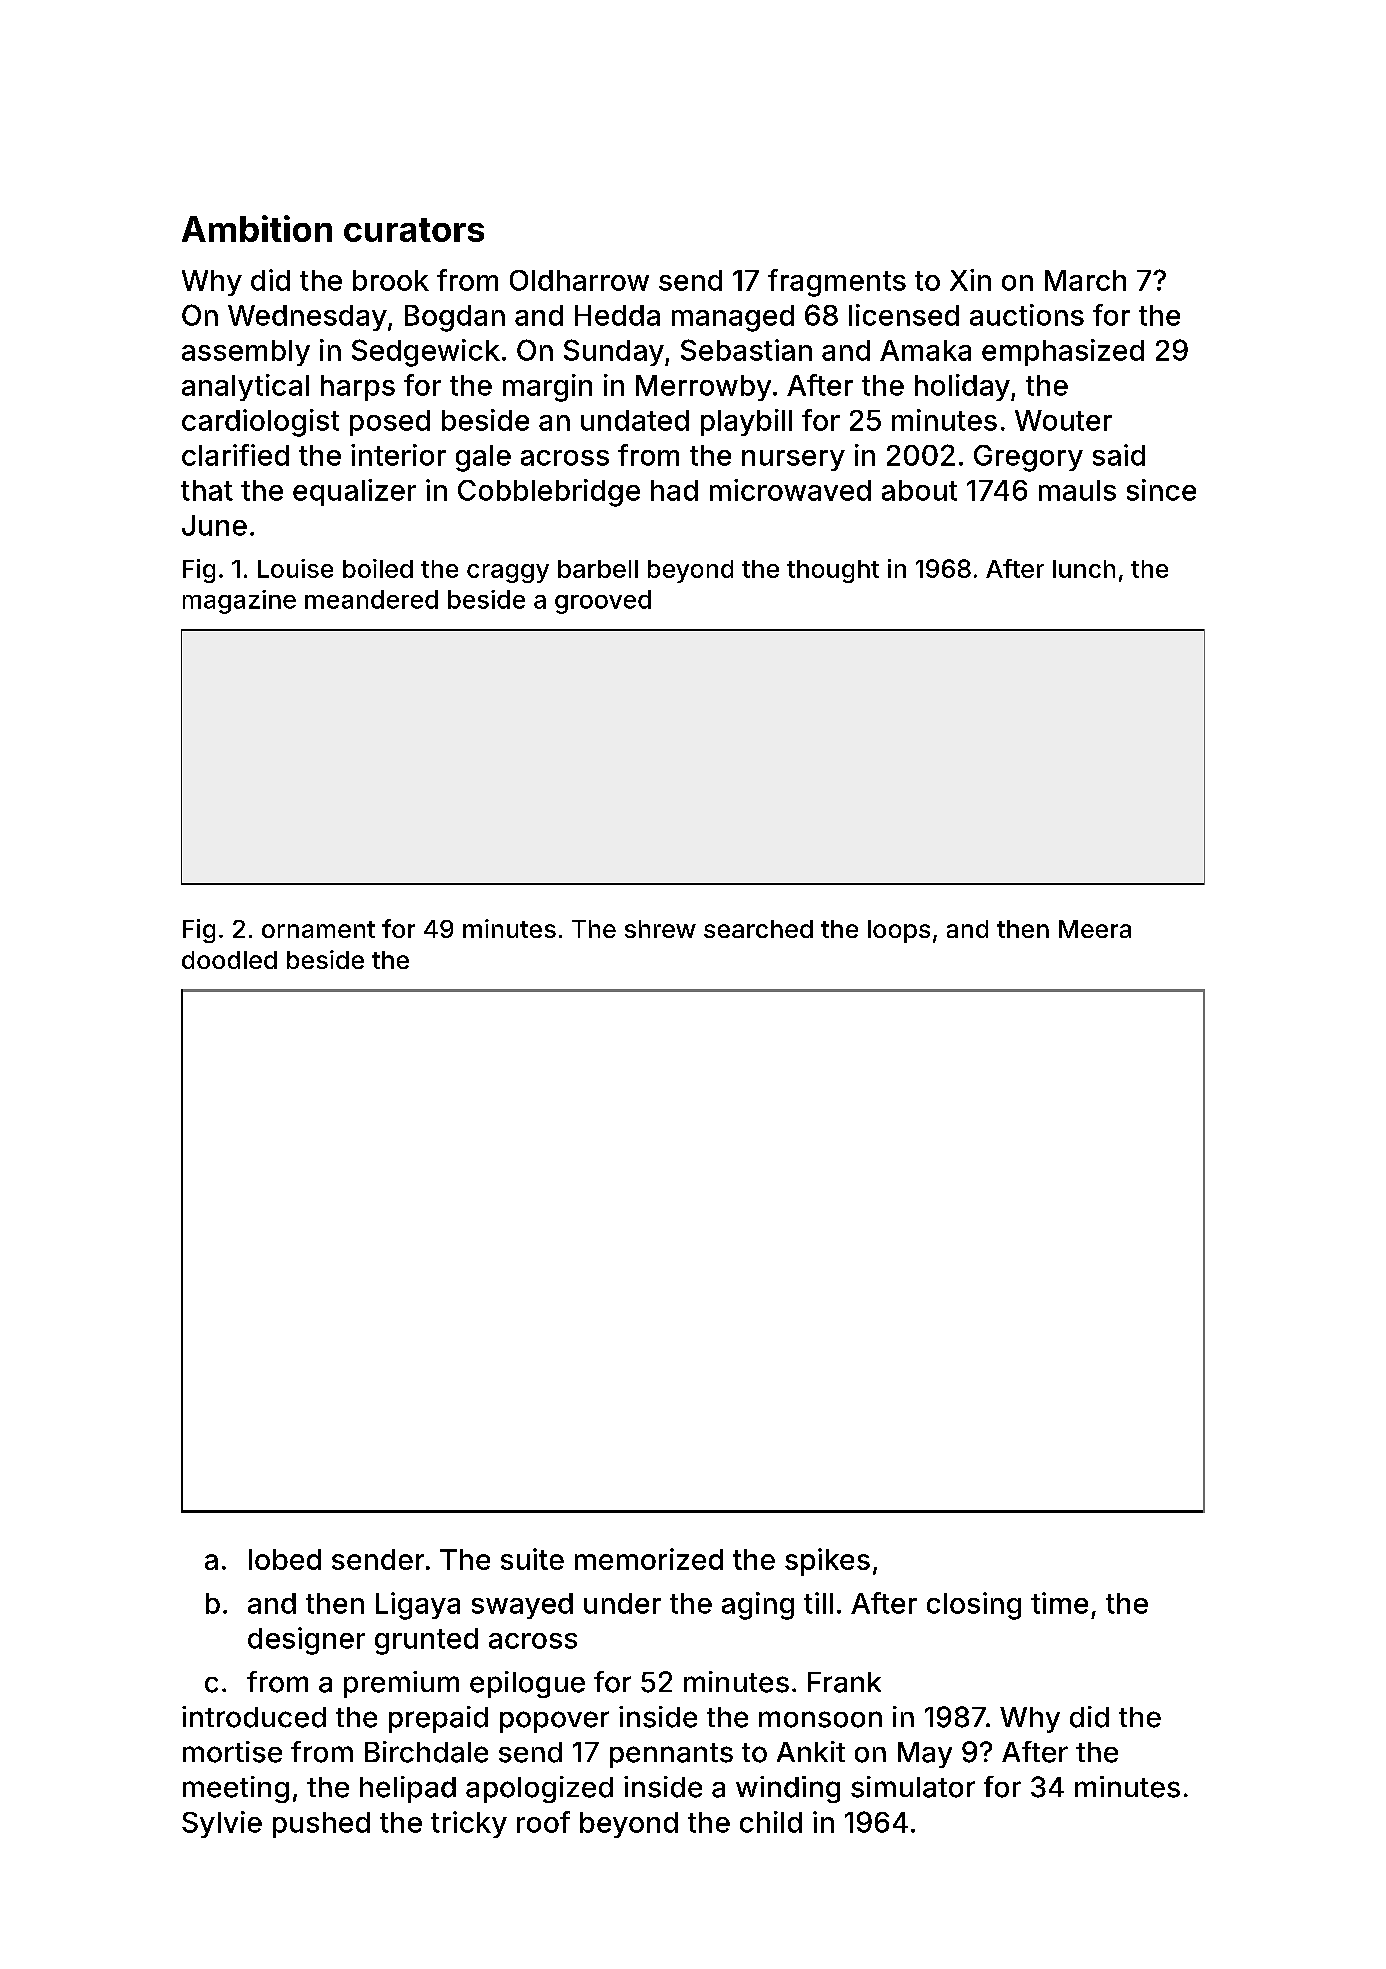 Image resolution: width=1386 pixels, height=1969 pixels. What do you see at coordinates (254, 1717) in the image?
I see `introduced` at bounding box center [254, 1717].
